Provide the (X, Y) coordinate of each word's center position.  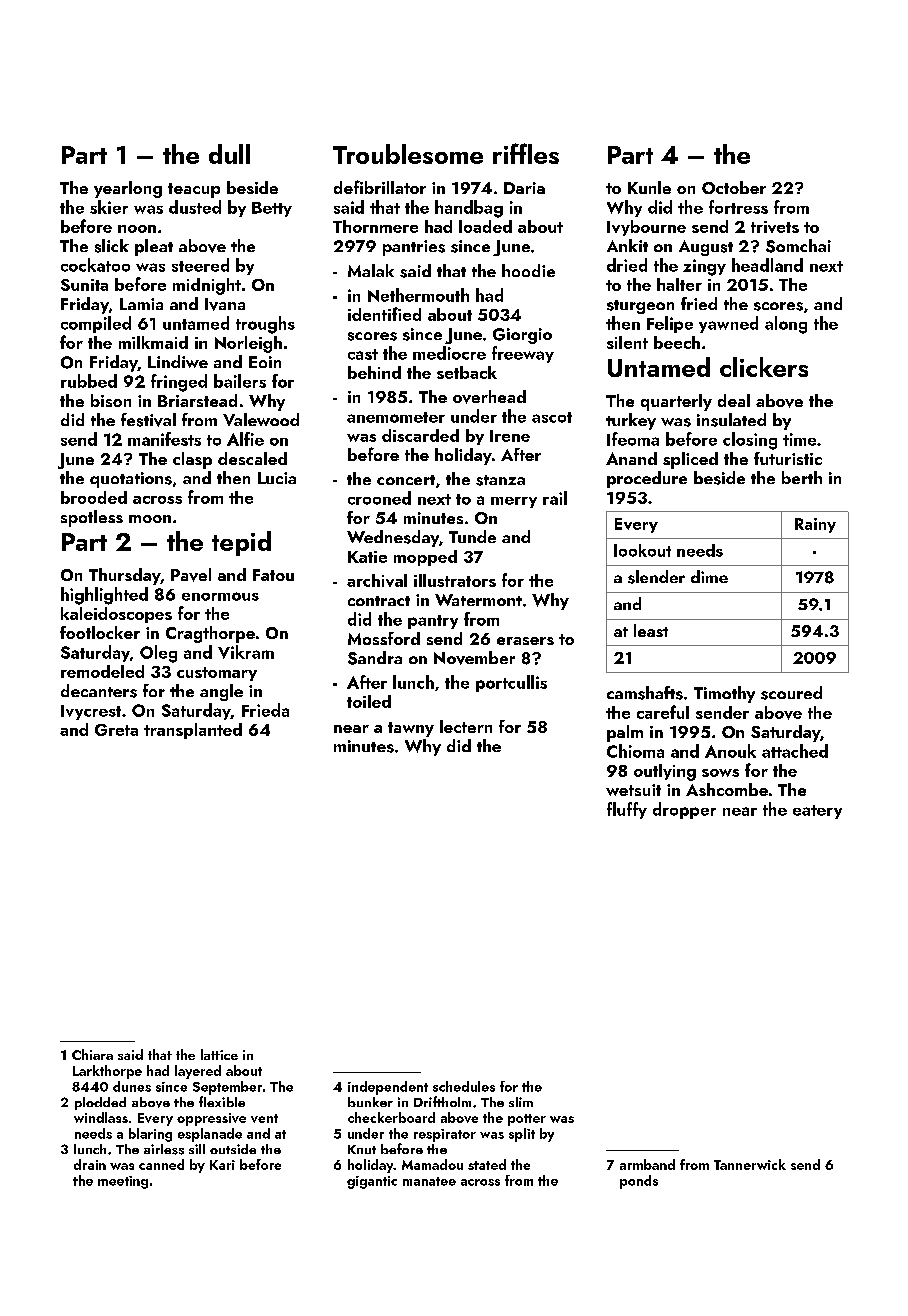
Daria (524, 188)
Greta (116, 730)
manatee (429, 1181)
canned (161, 1164)
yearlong (128, 189)
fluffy (627, 810)
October (734, 187)
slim (521, 1102)
